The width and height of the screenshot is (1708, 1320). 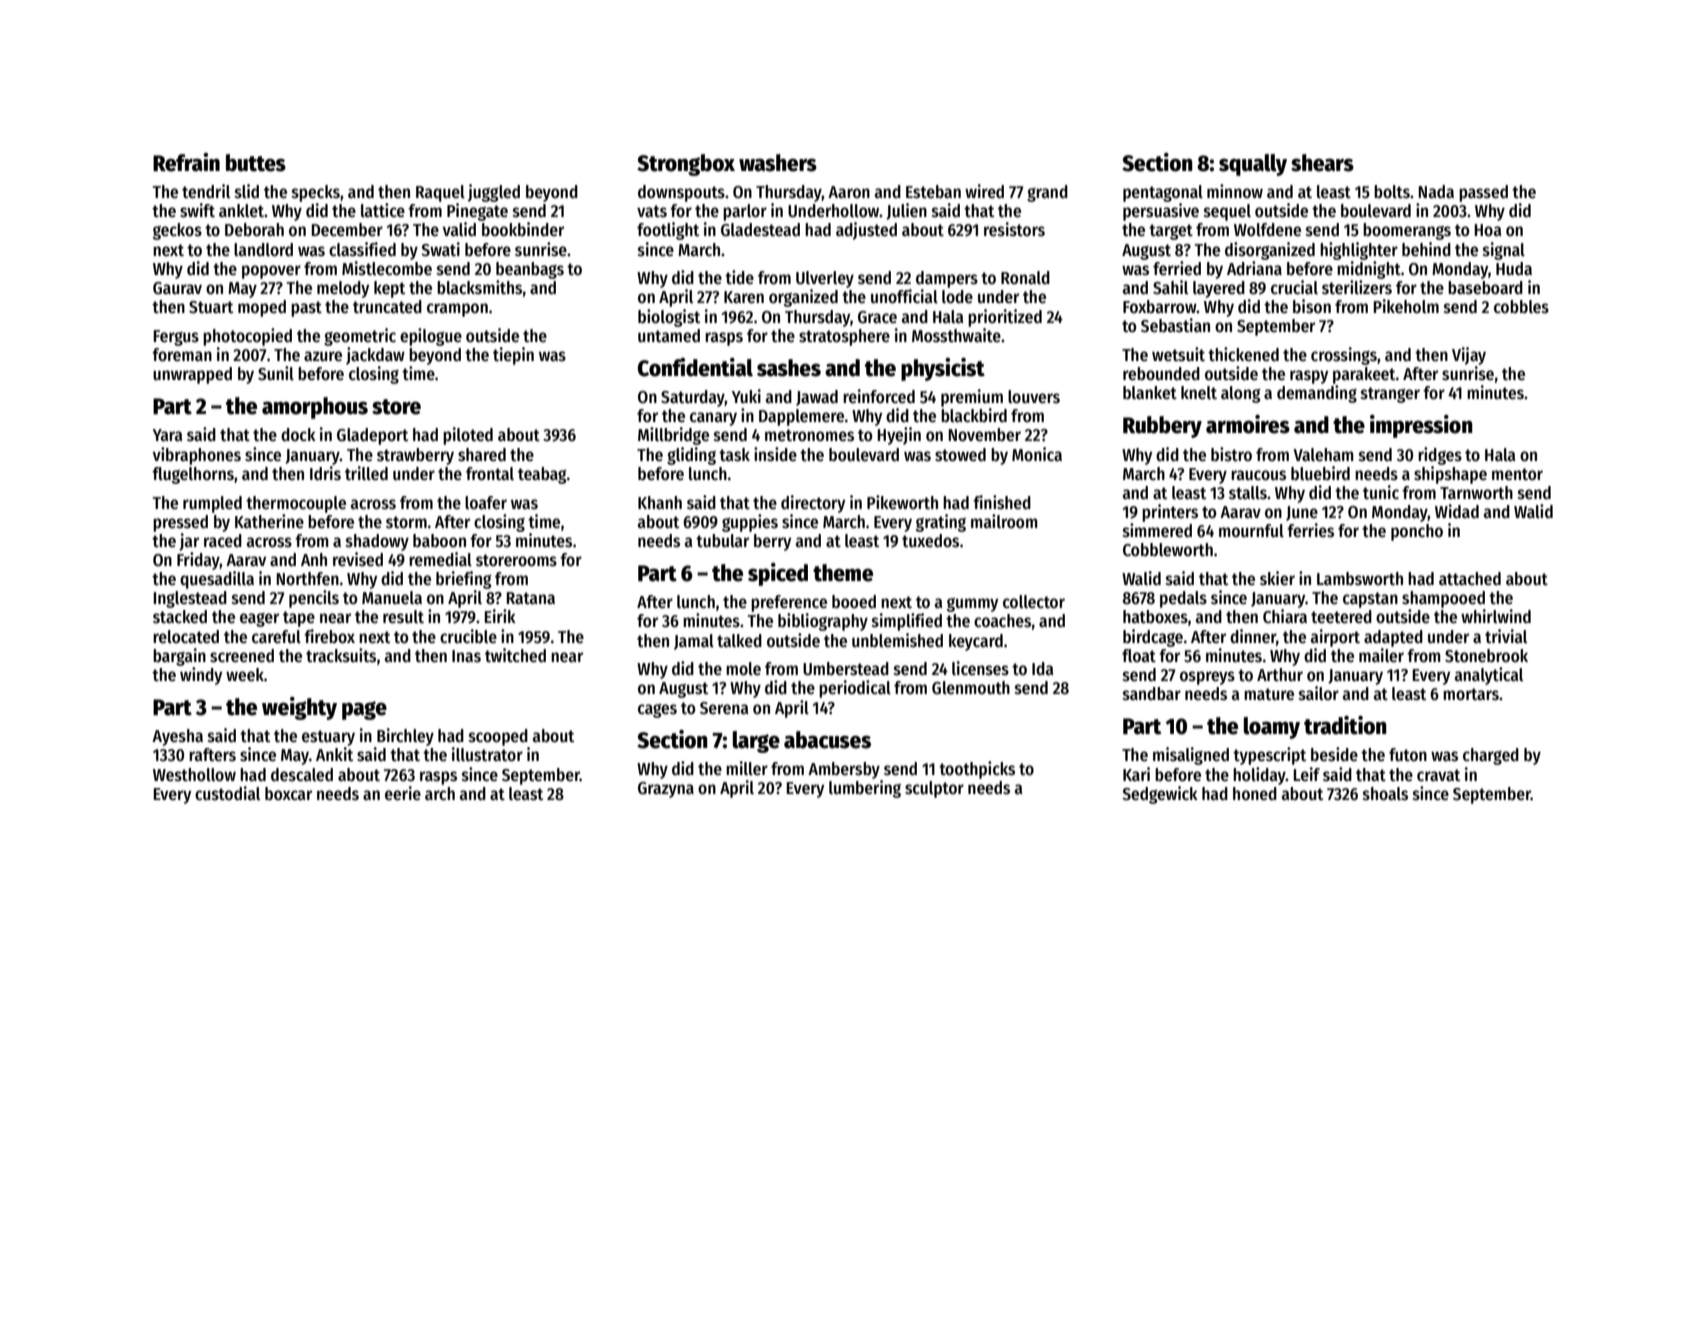 What do you see at coordinates (477, 212) in the screenshot?
I see `Pinegate` at bounding box center [477, 212].
